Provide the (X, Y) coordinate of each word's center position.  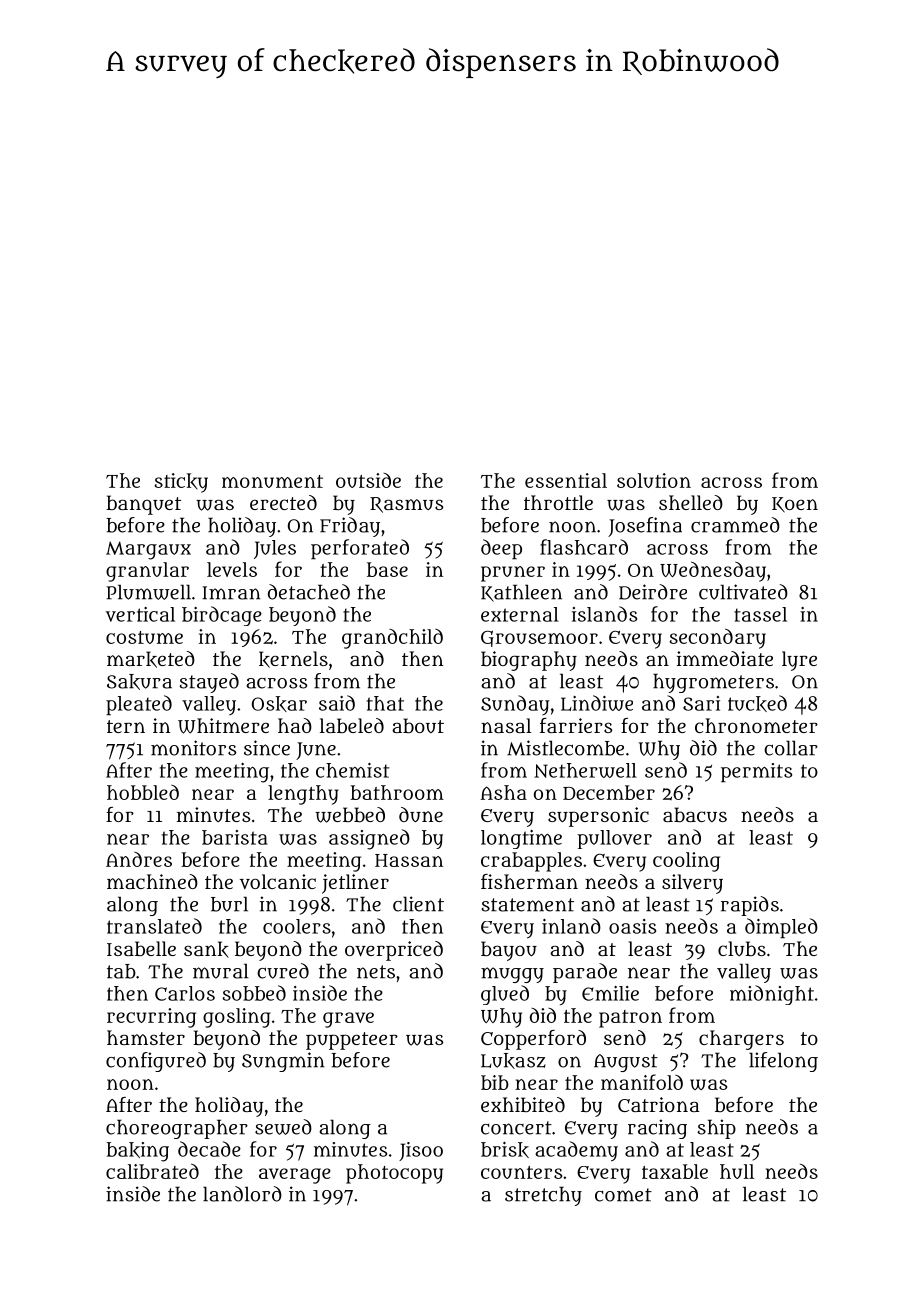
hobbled (143, 792)
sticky (181, 483)
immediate (725, 658)
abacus (695, 814)
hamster (146, 1037)
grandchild (392, 639)
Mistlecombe (565, 748)
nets (376, 972)
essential (566, 480)
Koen (795, 504)
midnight (772, 995)
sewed (283, 1127)
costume (144, 637)
